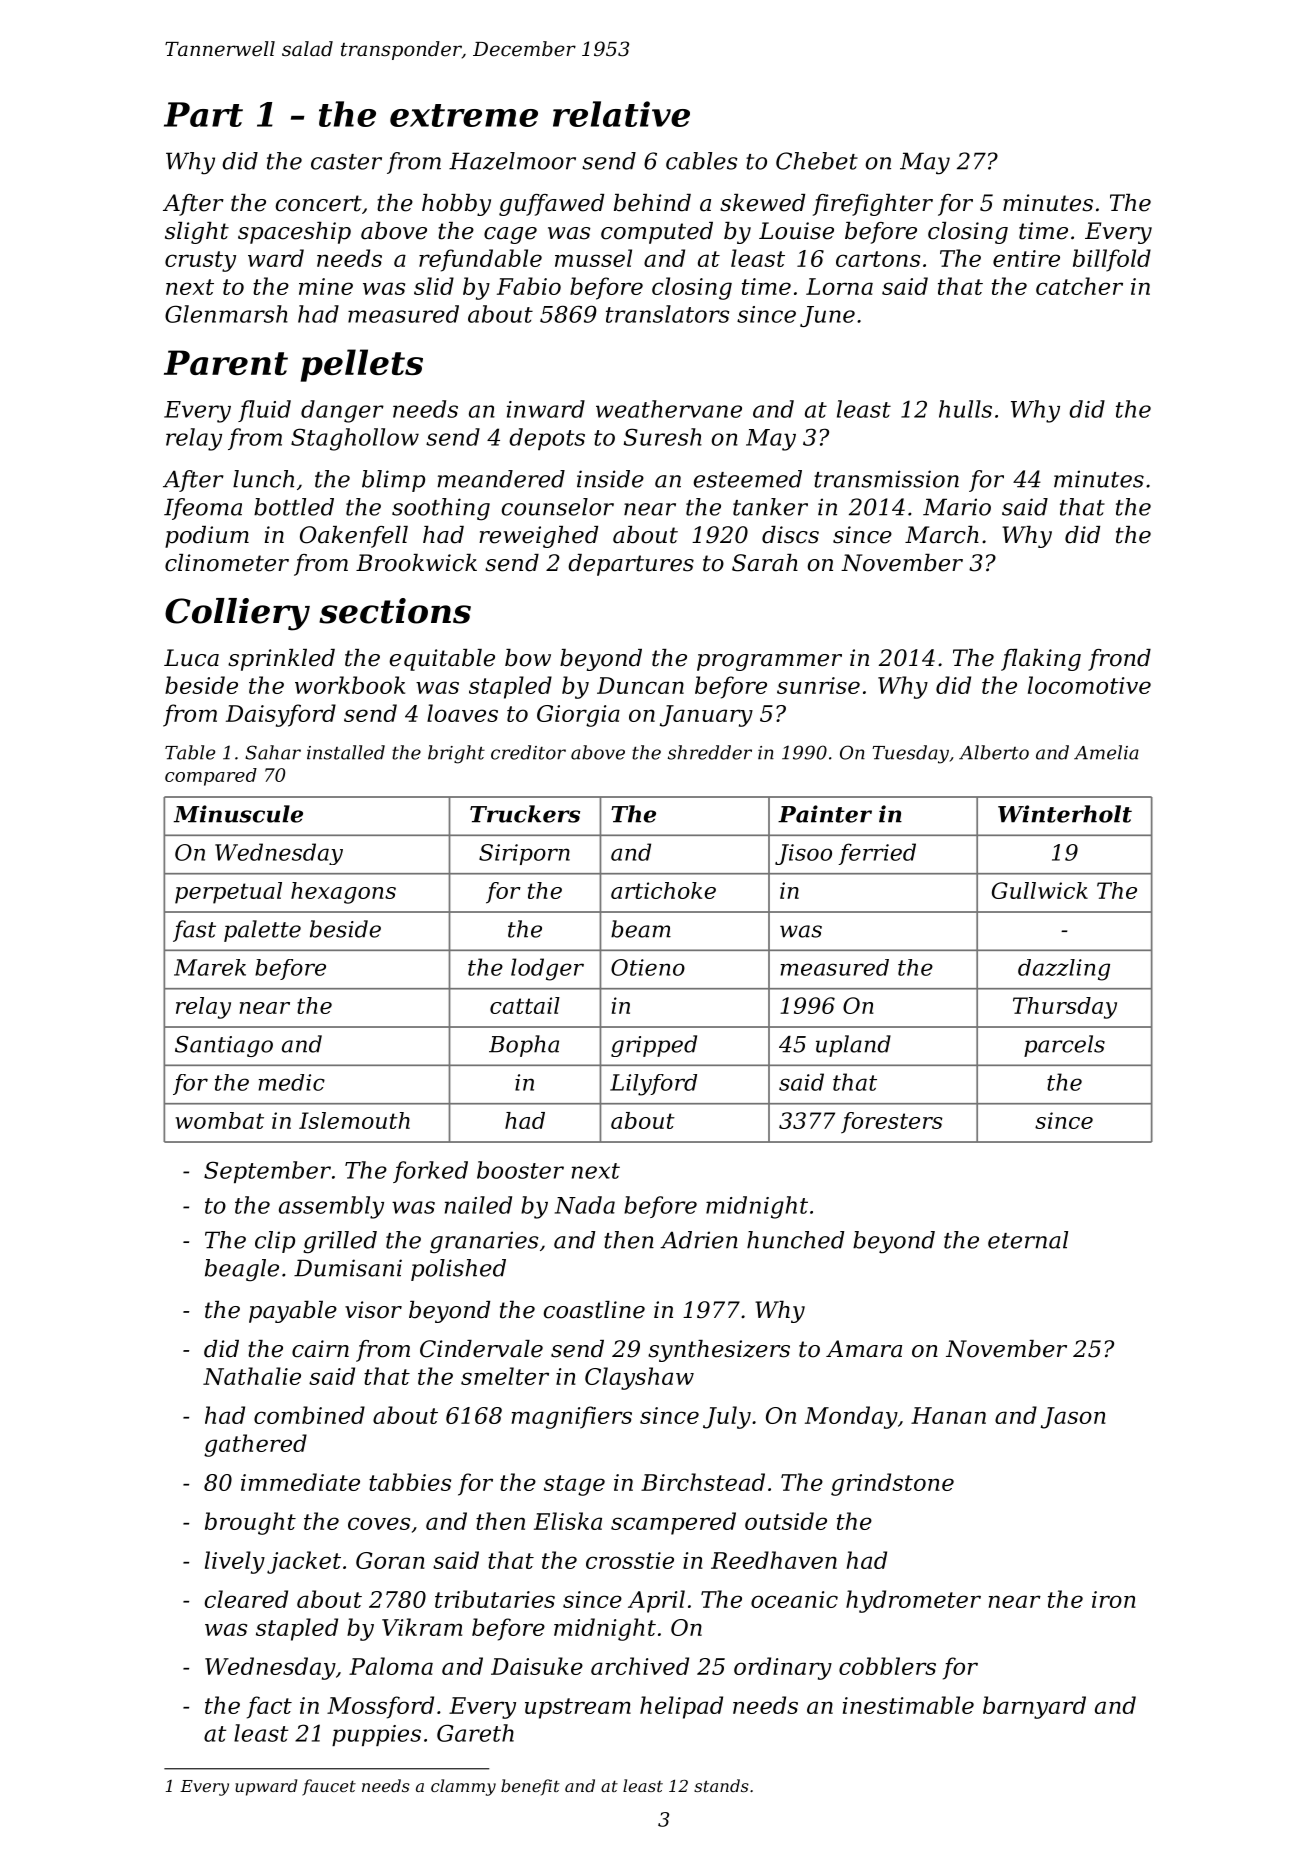 The image size is (1316, 1861). What do you see at coordinates (818, 685) in the screenshot?
I see `sunrise` at bounding box center [818, 685].
